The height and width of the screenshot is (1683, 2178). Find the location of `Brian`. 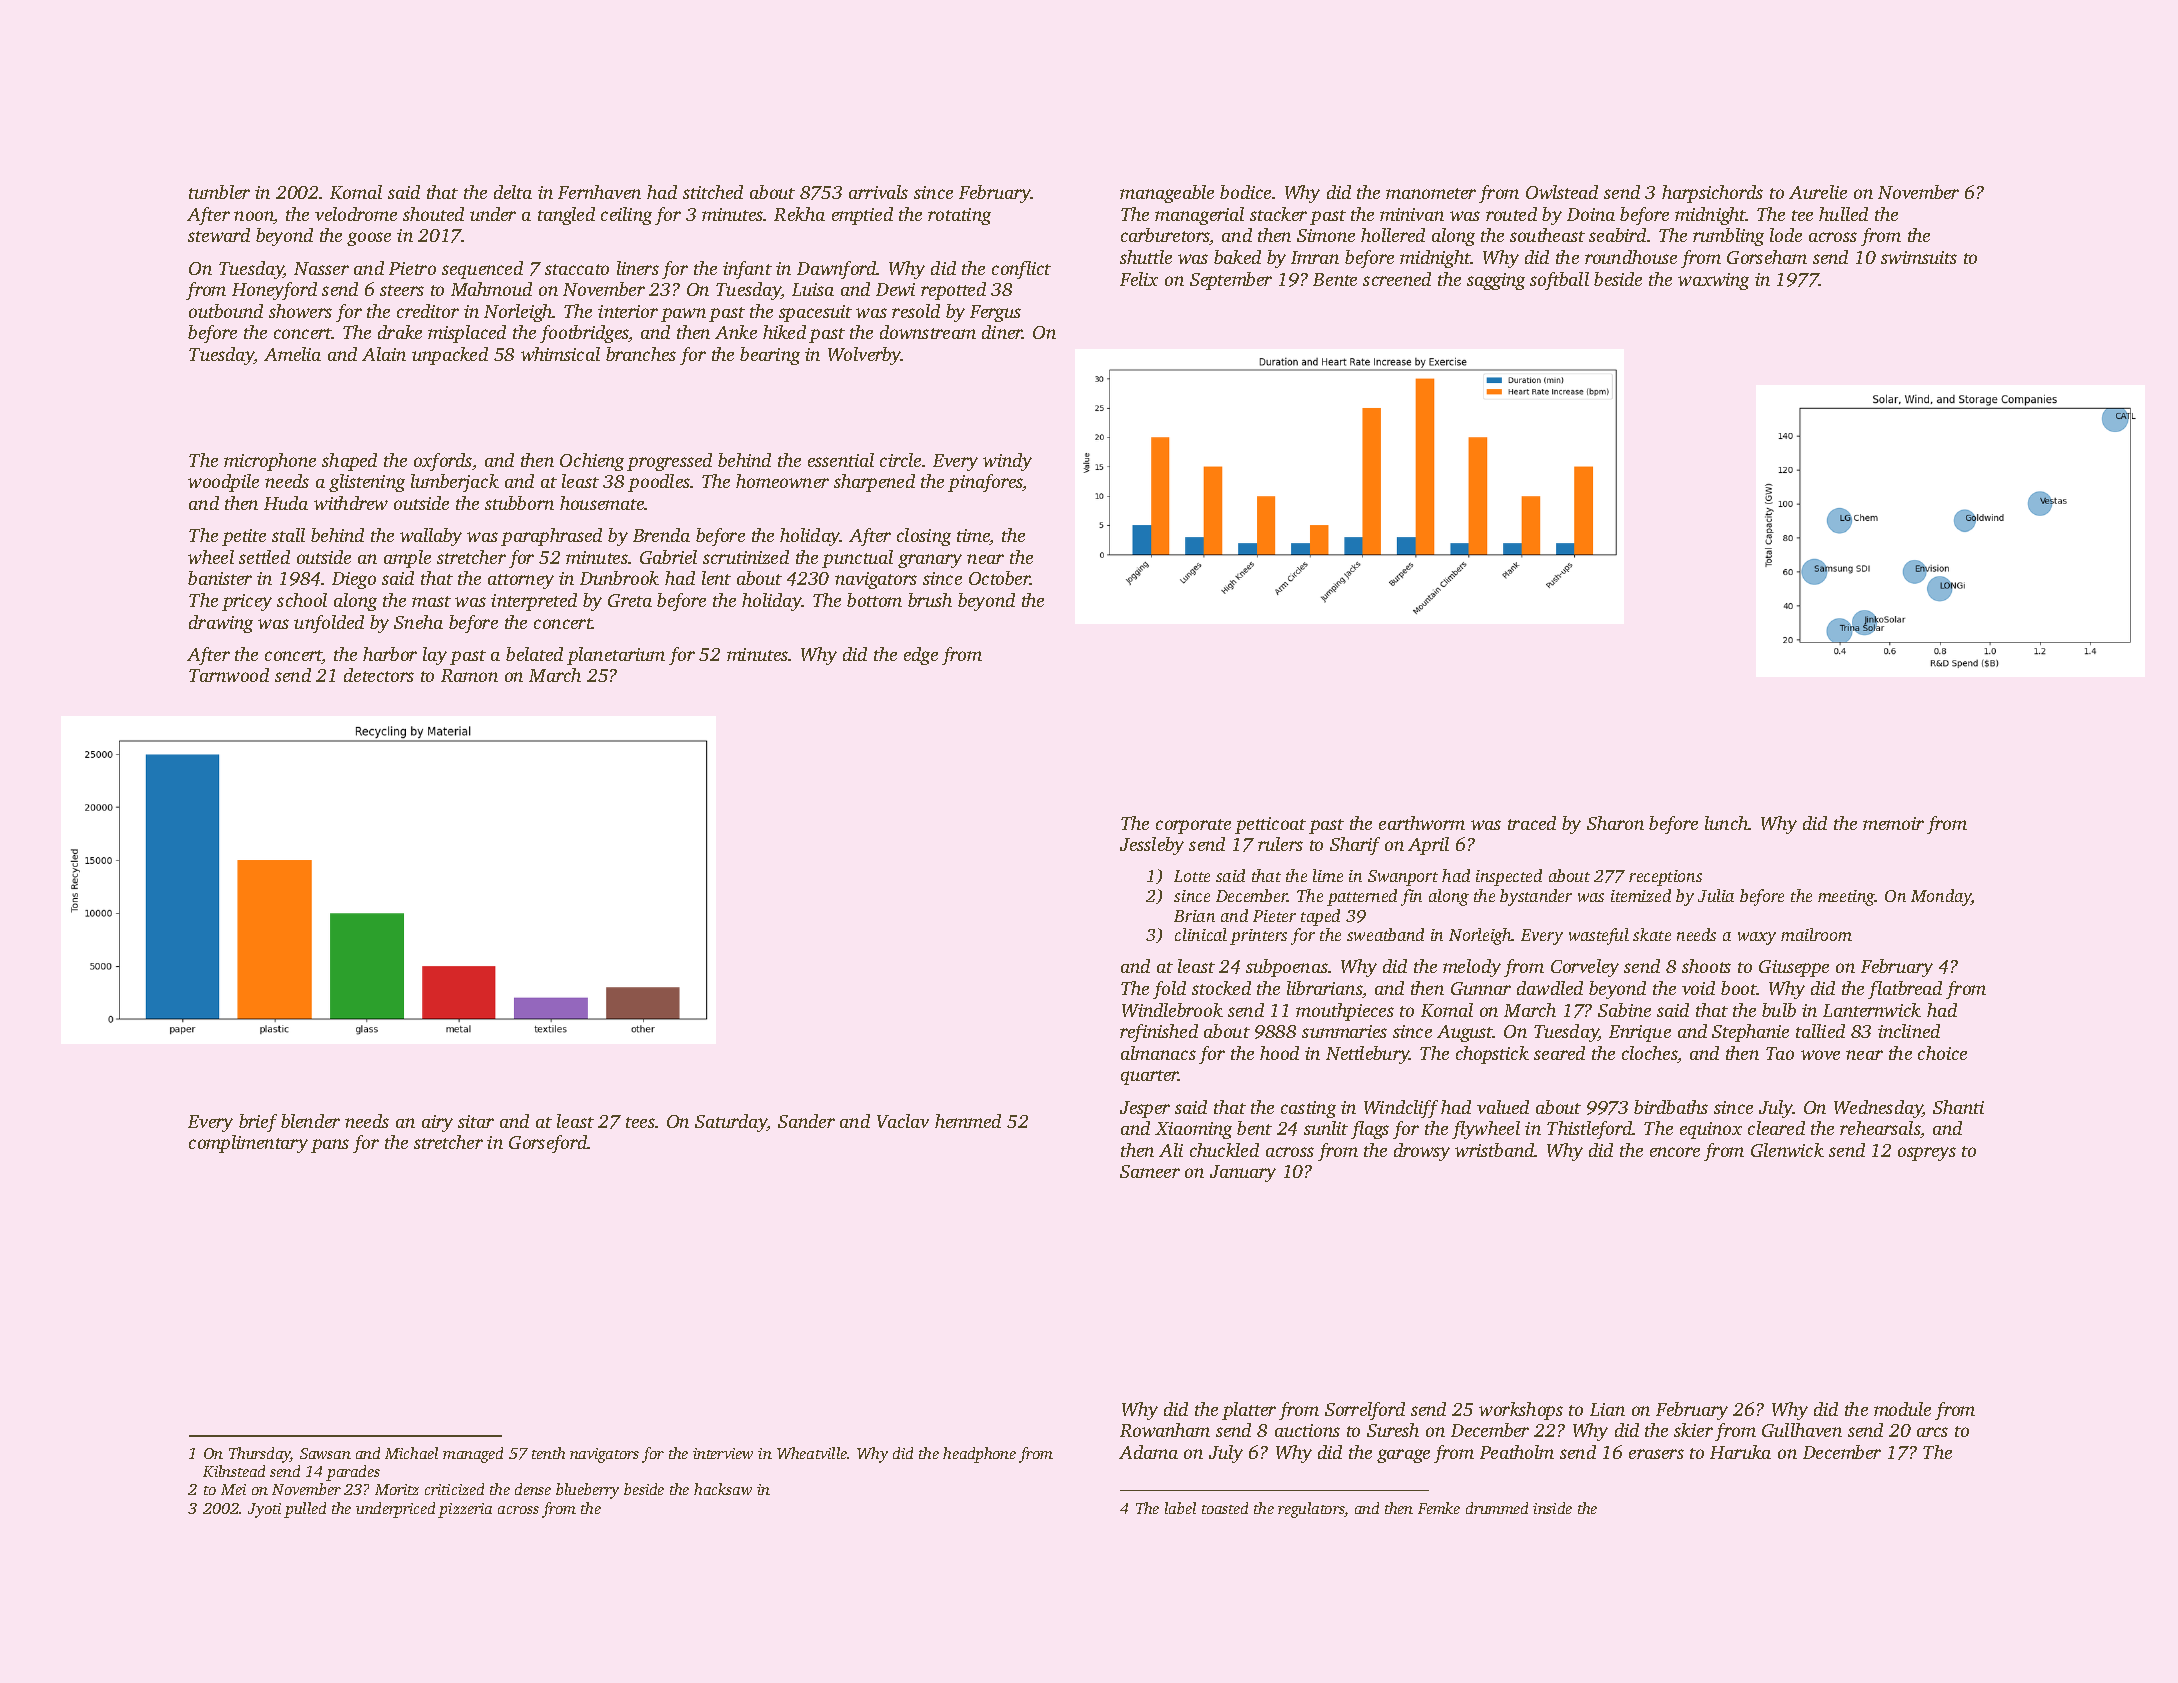

Brian is located at coordinates (1194, 916).
